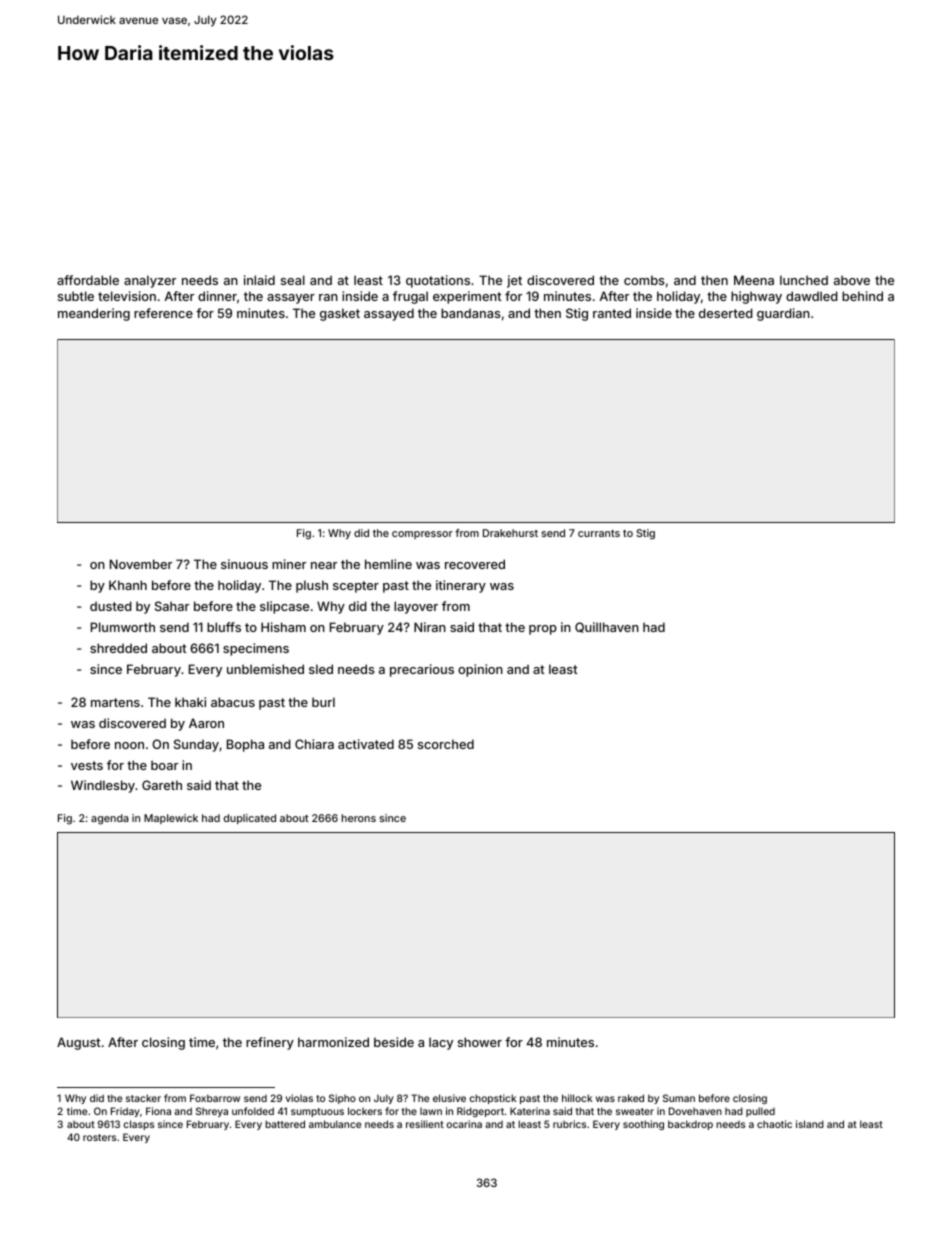 Image resolution: width=952 pixels, height=1233 pixels. What do you see at coordinates (599, 533) in the screenshot?
I see `currants` at bounding box center [599, 533].
